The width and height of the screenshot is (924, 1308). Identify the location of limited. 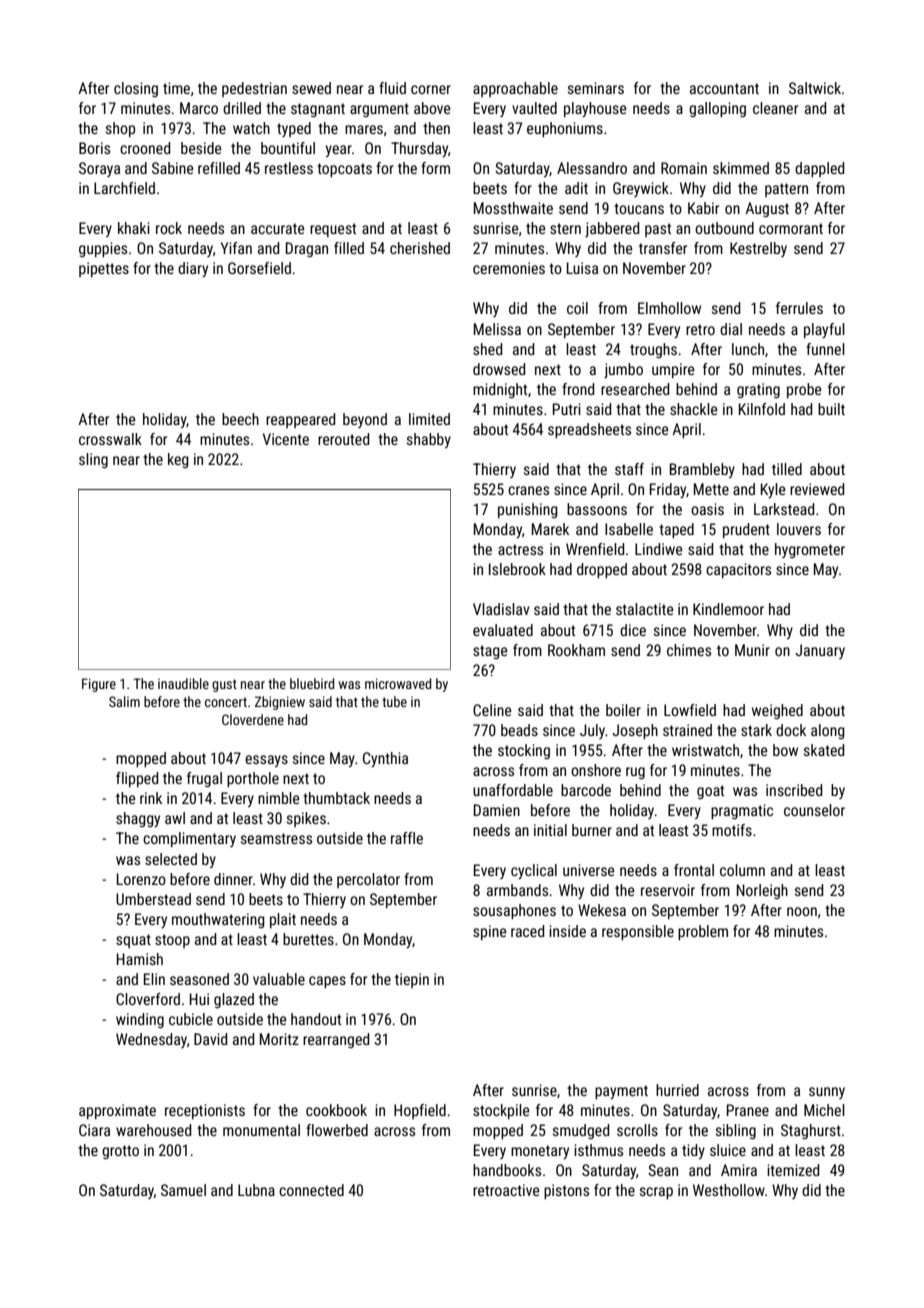
(429, 419).
